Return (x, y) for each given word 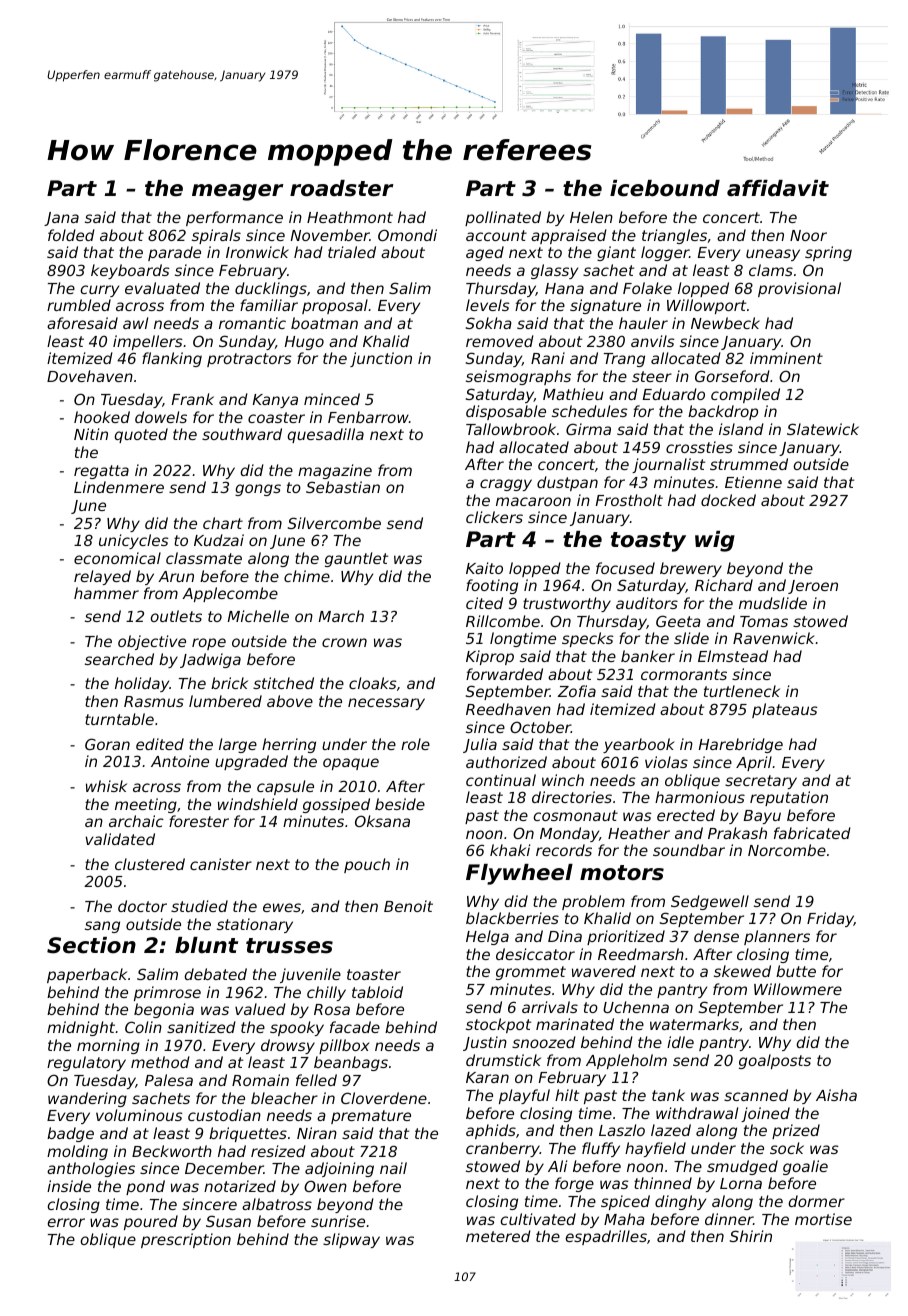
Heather (639, 833)
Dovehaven (90, 376)
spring (828, 253)
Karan (487, 1077)
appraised (569, 236)
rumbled (79, 305)
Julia (480, 745)
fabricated (812, 833)
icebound (665, 188)
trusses (289, 946)
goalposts (775, 1061)
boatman (324, 323)
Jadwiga (210, 660)
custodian (224, 1115)
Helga (487, 937)
